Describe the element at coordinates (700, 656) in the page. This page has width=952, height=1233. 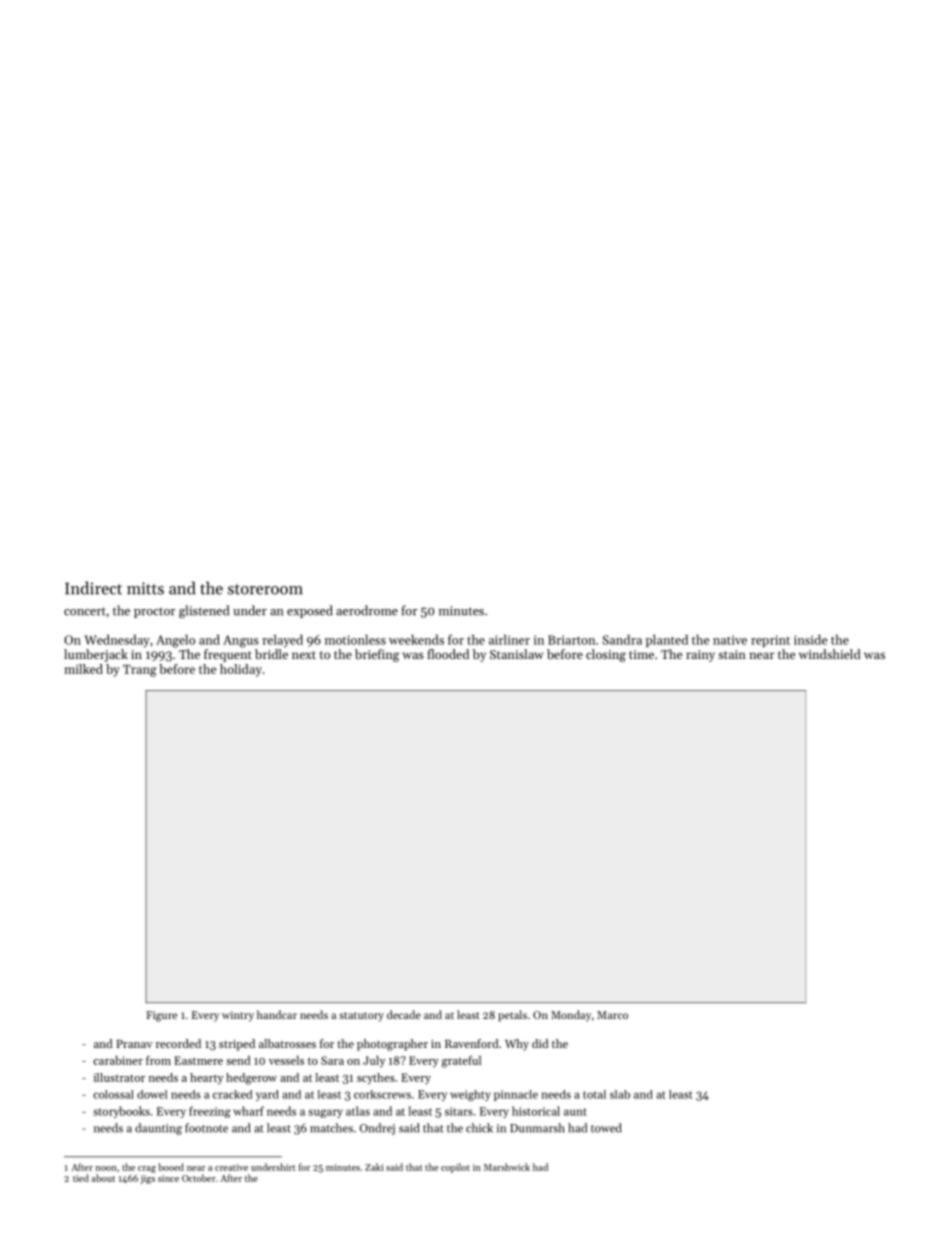
I see `rainy` at that location.
